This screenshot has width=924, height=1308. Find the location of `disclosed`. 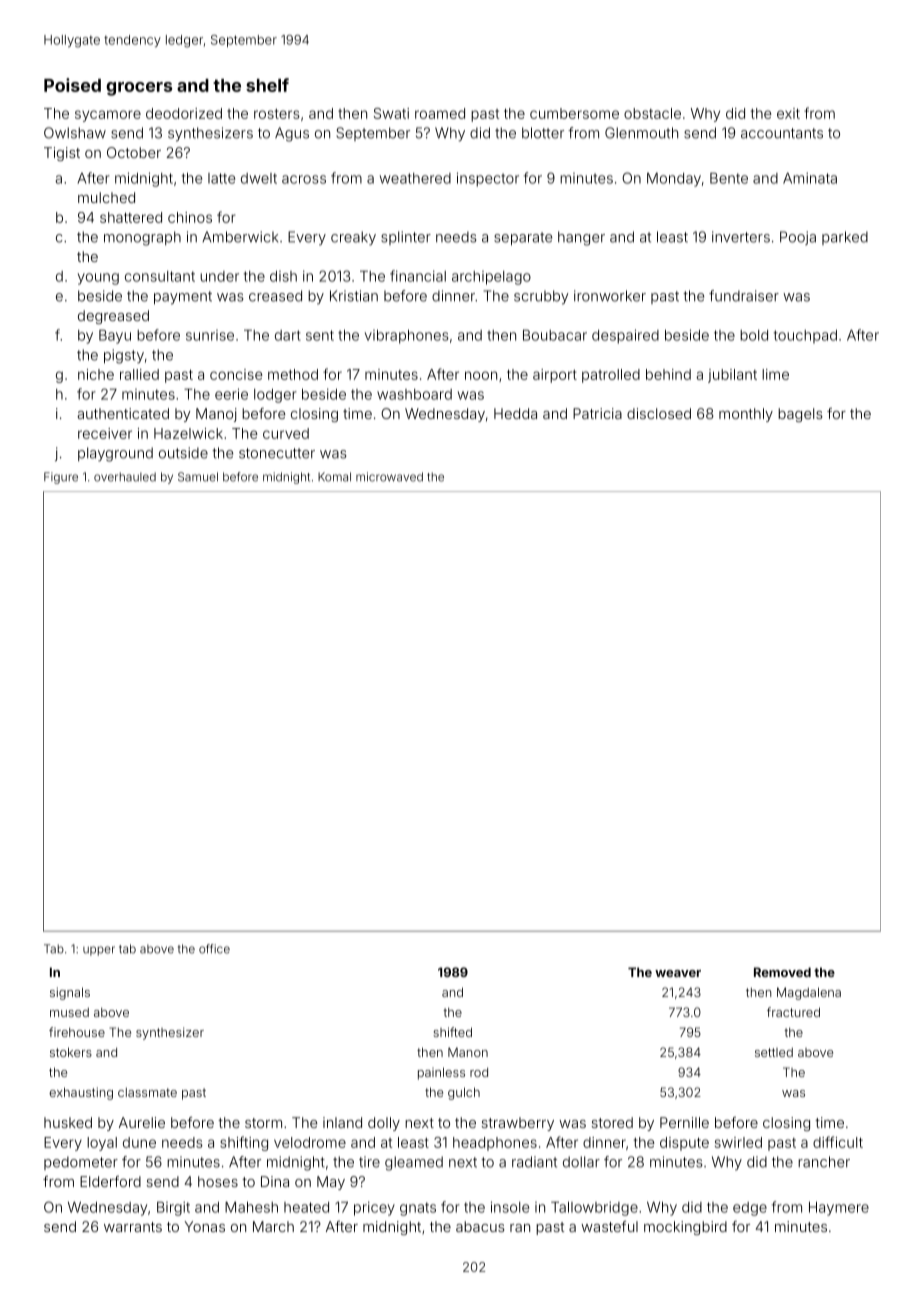

disclosed is located at coordinates (659, 413).
